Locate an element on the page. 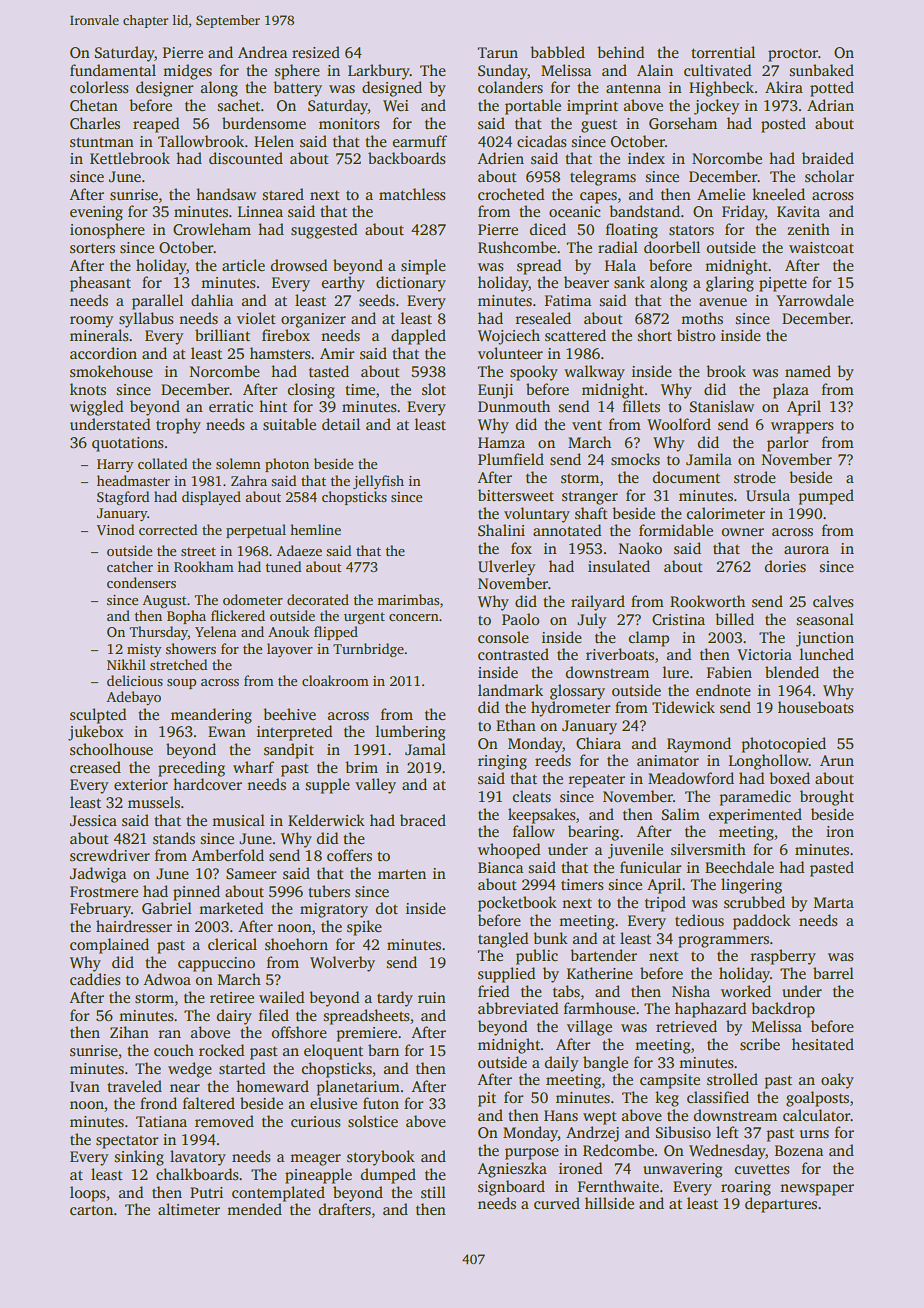 Image resolution: width=924 pixels, height=1308 pixels. babbled is located at coordinates (557, 52).
